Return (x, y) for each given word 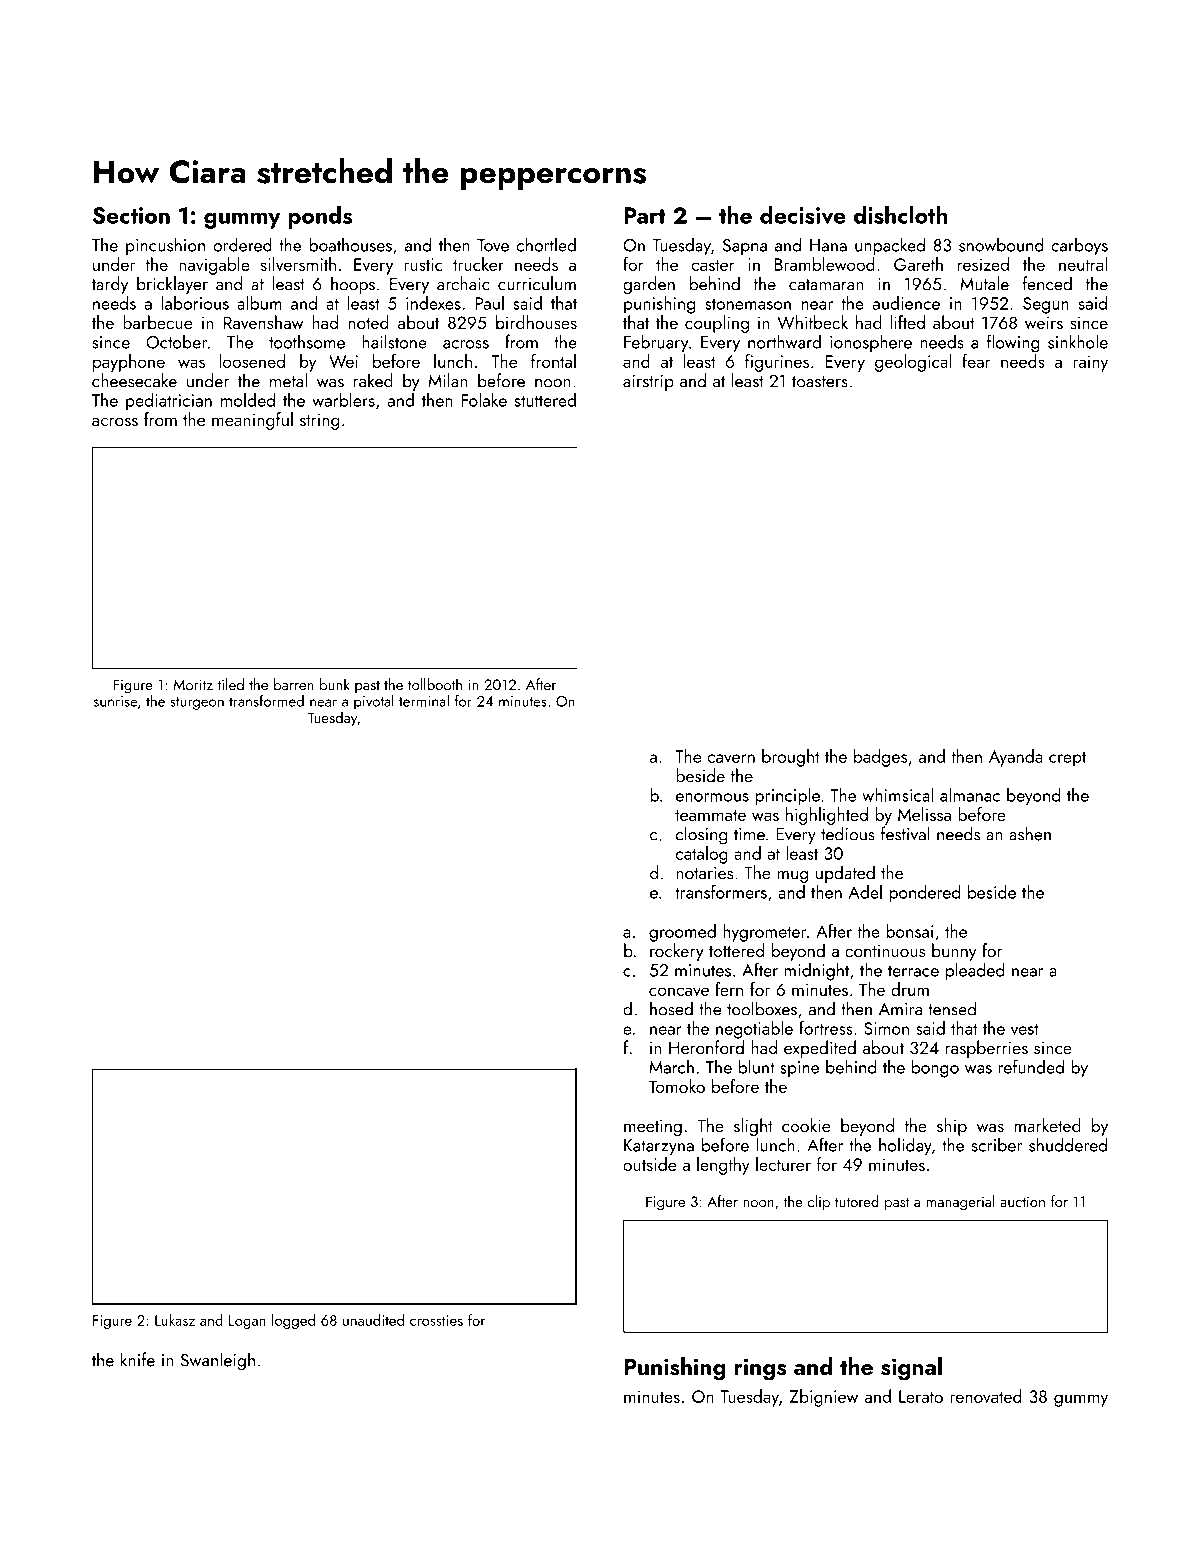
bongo (935, 1068)
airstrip (648, 383)
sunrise (116, 701)
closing (701, 835)
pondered (924, 894)
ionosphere (871, 343)
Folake (484, 399)
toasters (820, 382)
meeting (653, 1127)
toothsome (307, 341)
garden (649, 285)
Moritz (193, 684)
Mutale (984, 283)
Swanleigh (217, 1361)
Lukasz (175, 1320)
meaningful (252, 421)
